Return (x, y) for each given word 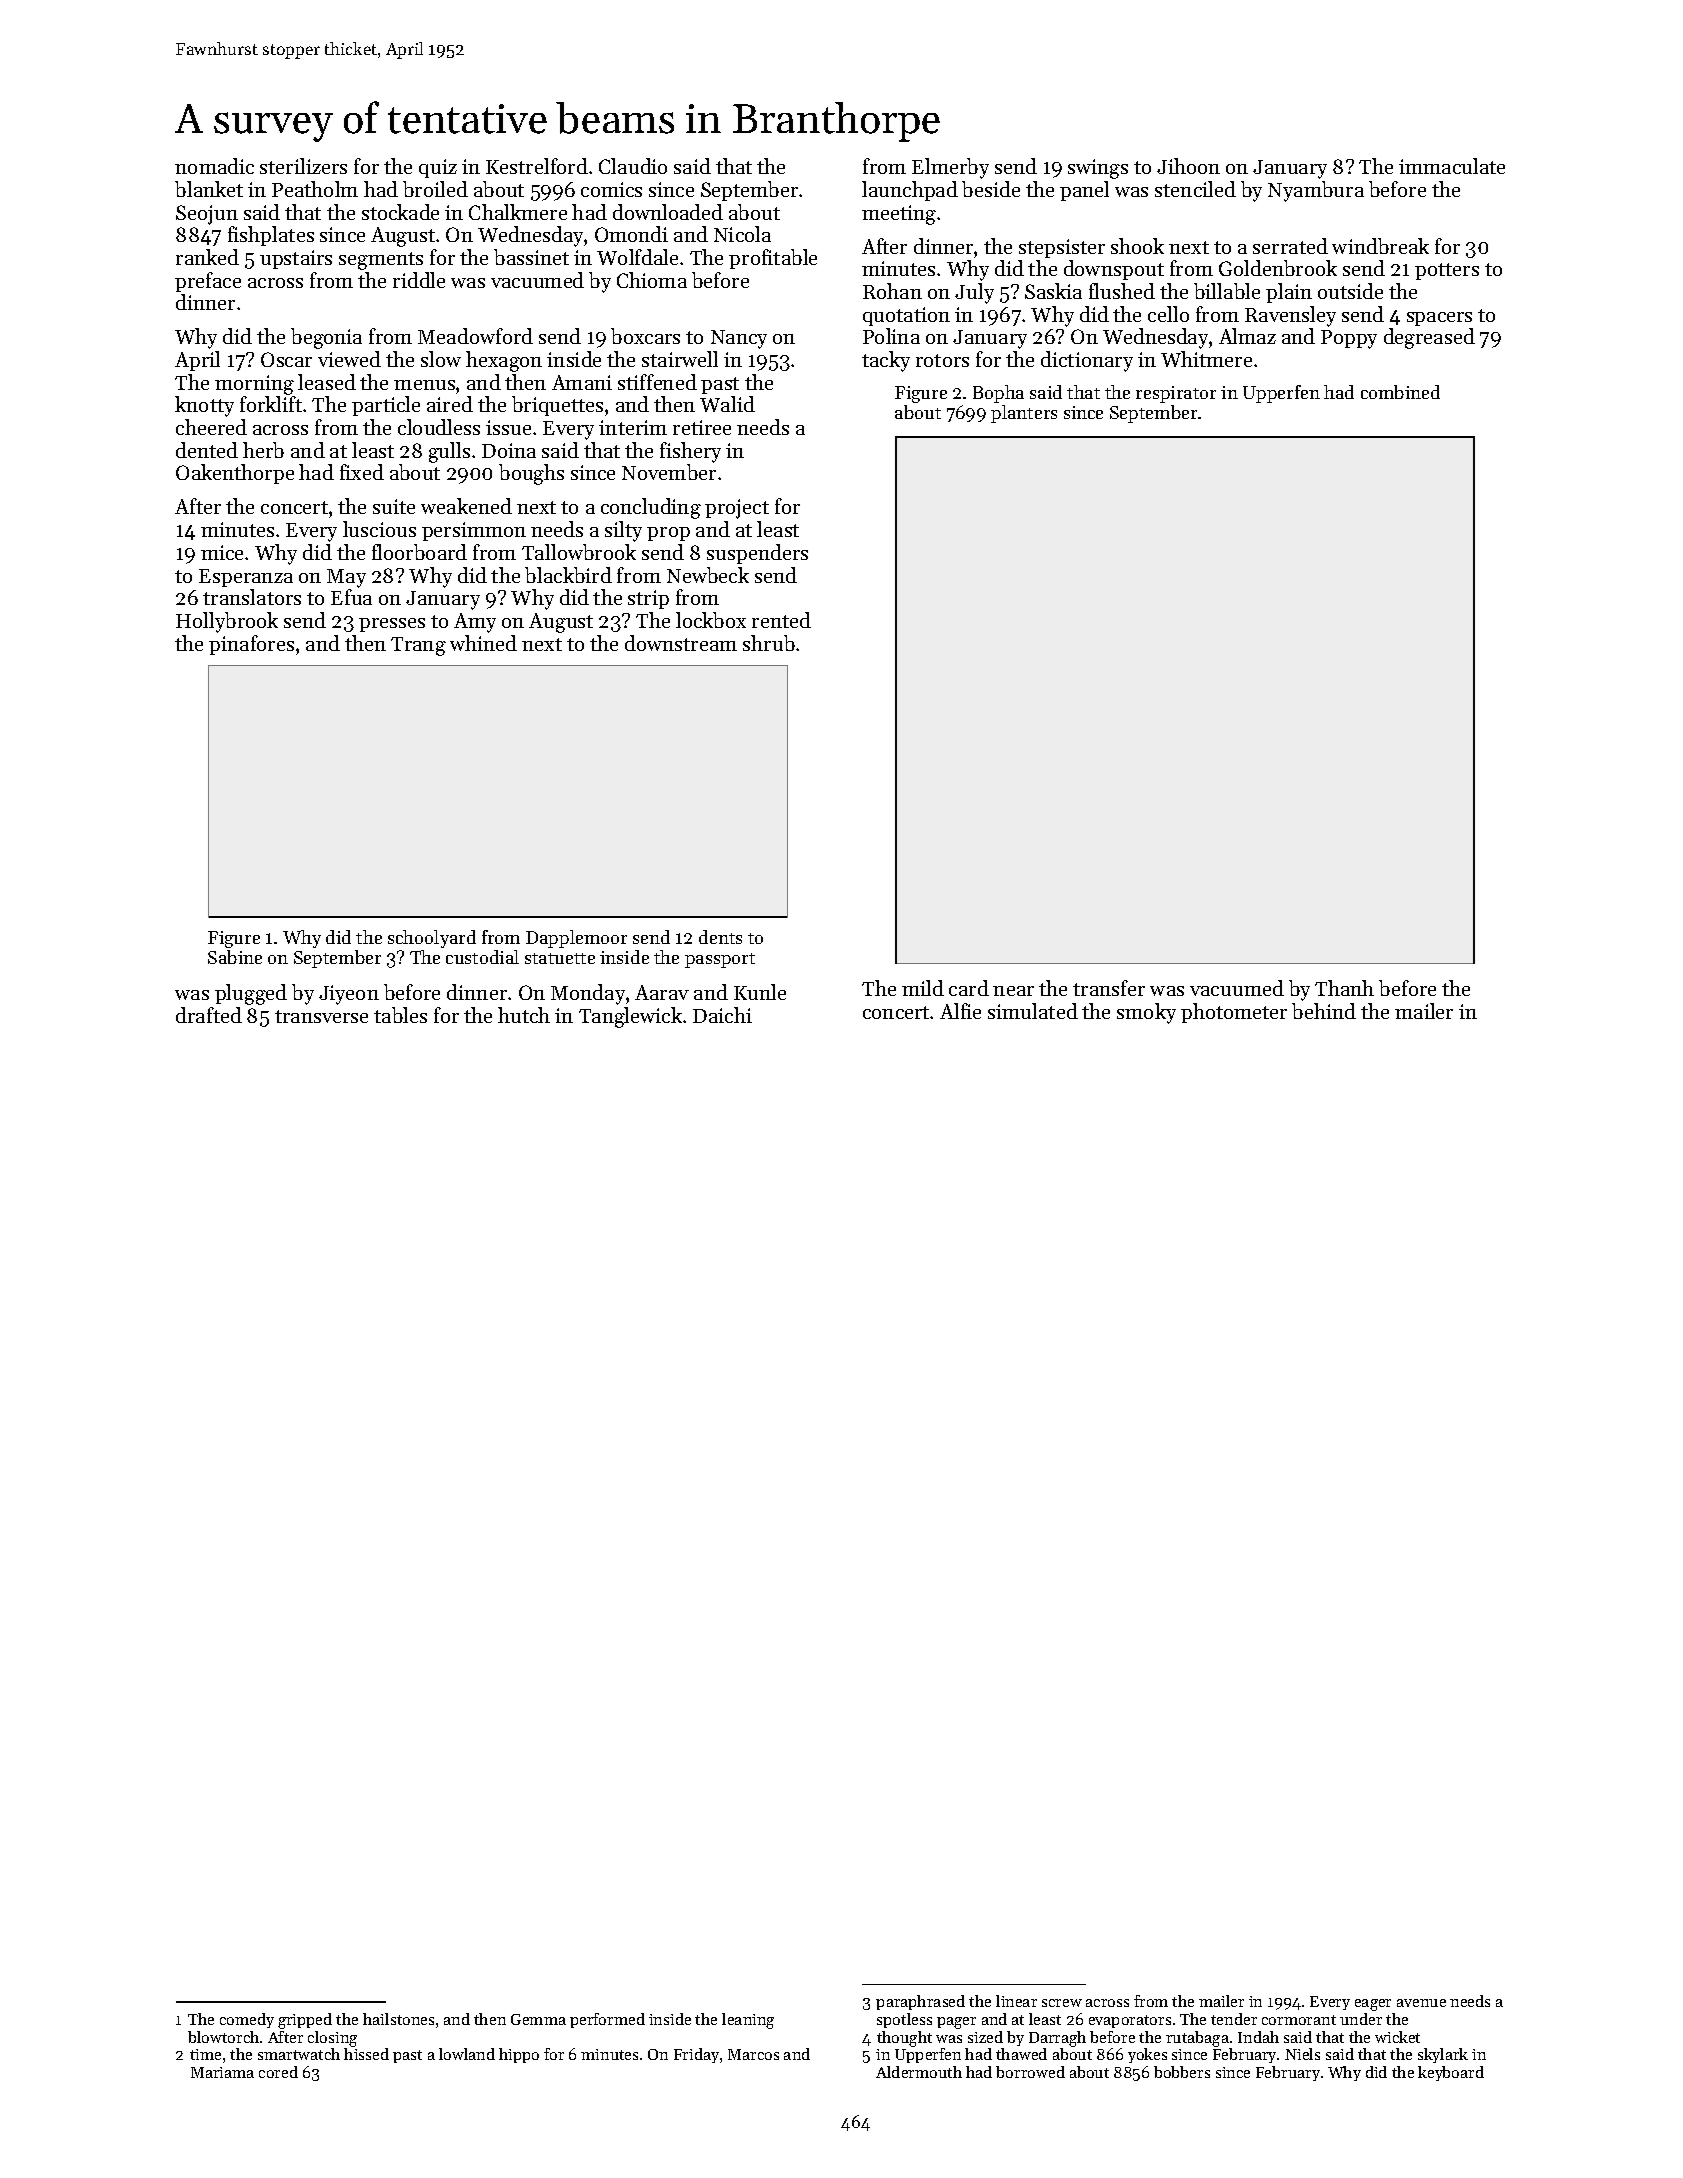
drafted (209, 1015)
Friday (696, 2055)
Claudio (633, 166)
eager (1373, 2005)
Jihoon (1188, 166)
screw (1062, 2003)
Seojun (207, 215)
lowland (467, 2054)
